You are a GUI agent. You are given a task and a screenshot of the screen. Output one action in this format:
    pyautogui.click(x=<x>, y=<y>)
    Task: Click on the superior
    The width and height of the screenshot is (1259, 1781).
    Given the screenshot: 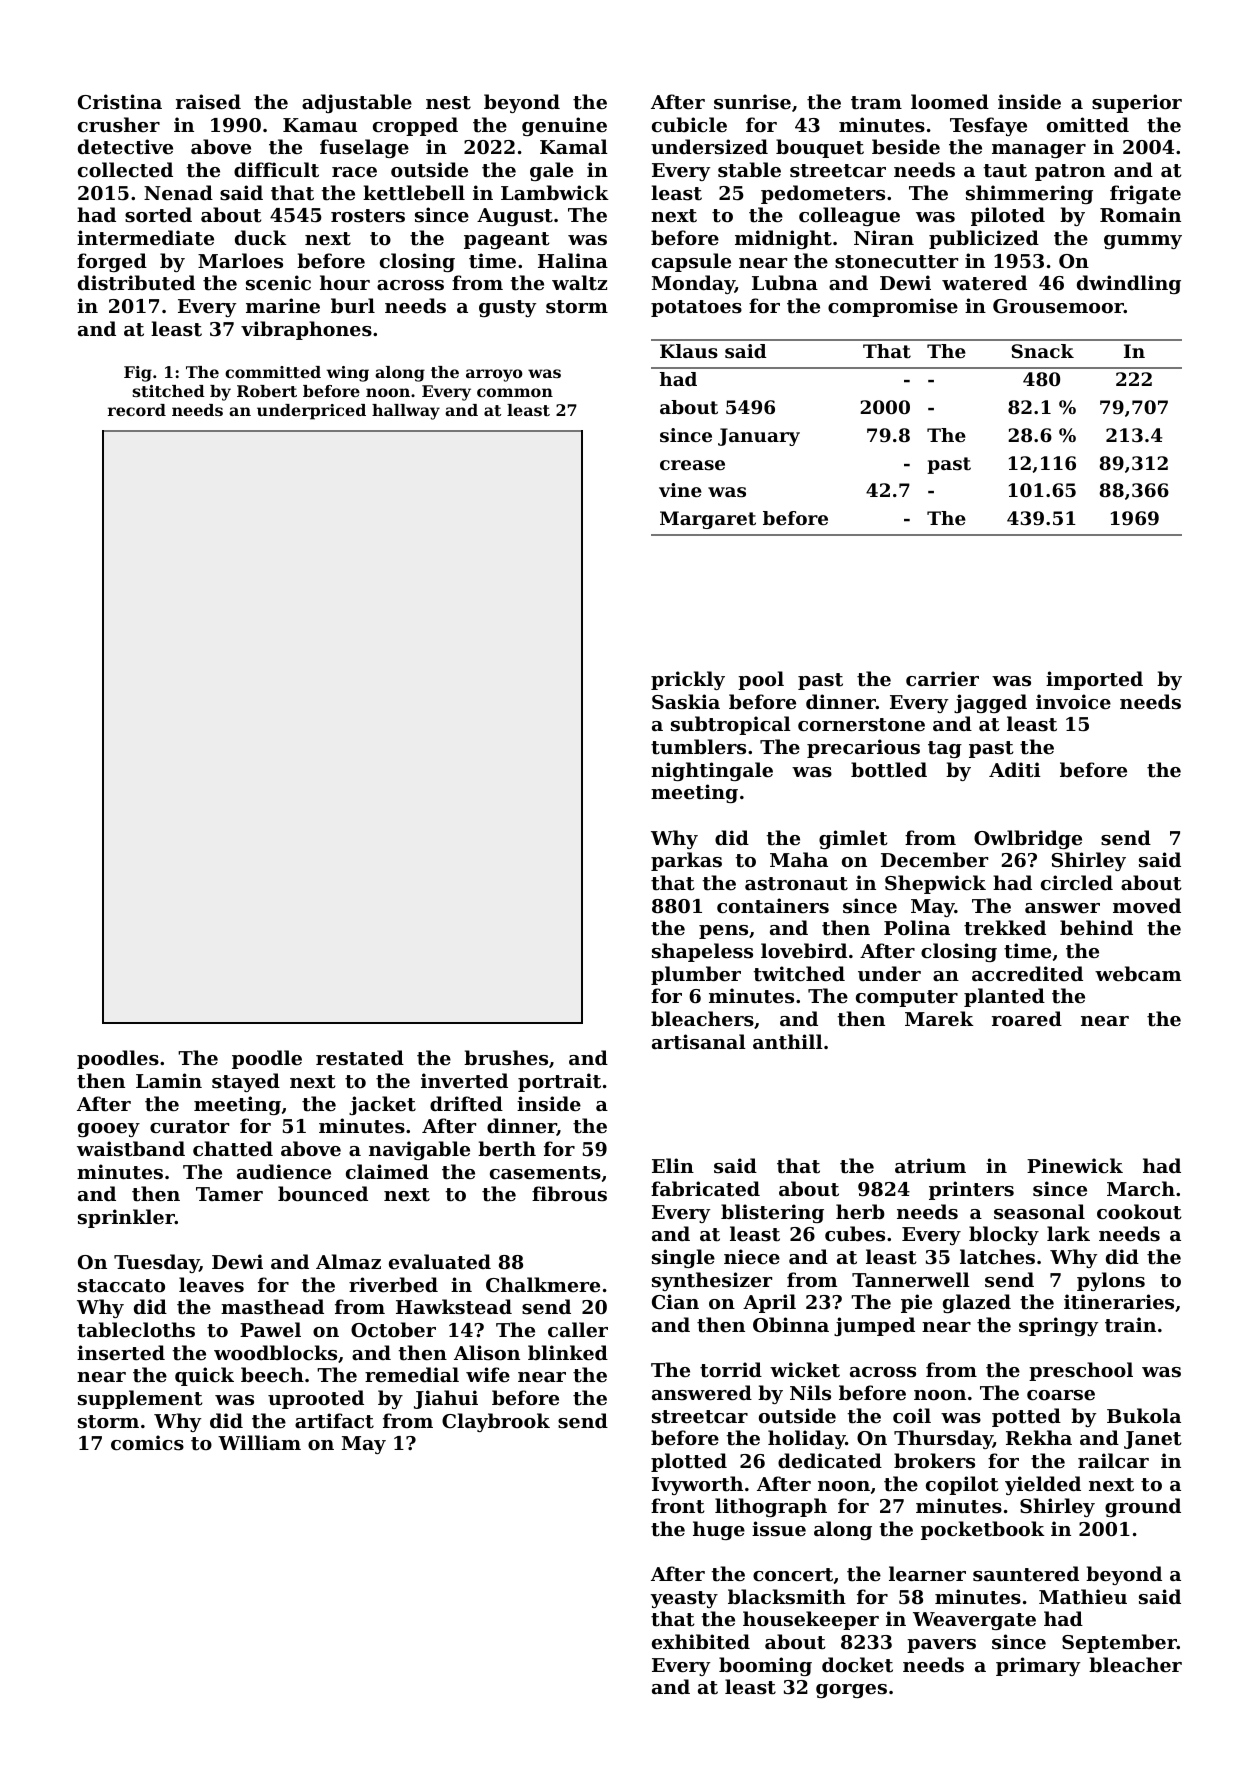 What is the action you would take?
    pyautogui.click(x=1137, y=103)
